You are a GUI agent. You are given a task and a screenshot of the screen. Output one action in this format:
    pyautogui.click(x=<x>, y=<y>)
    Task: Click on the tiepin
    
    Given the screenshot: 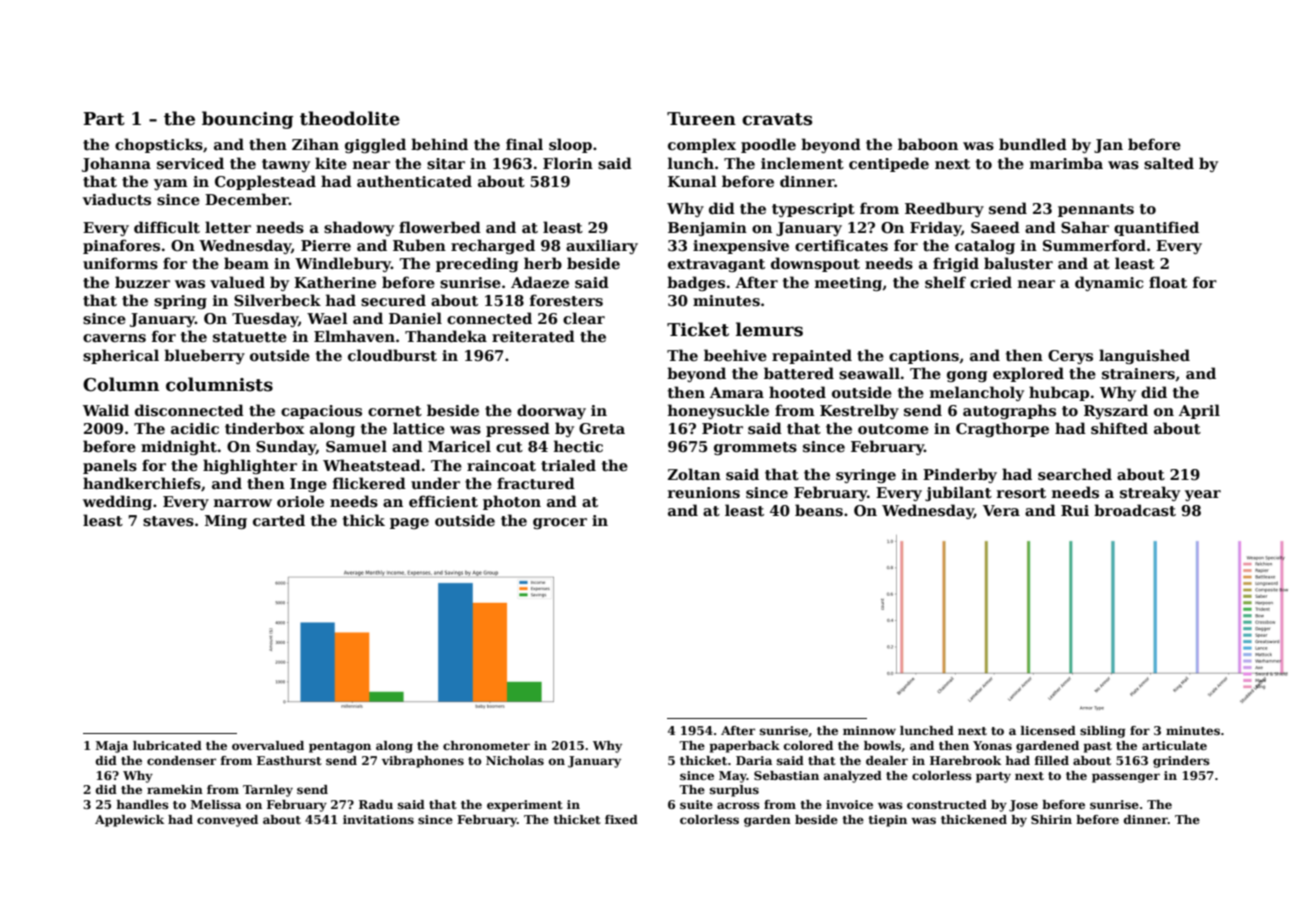 What is the action you would take?
    pyautogui.click(x=887, y=821)
